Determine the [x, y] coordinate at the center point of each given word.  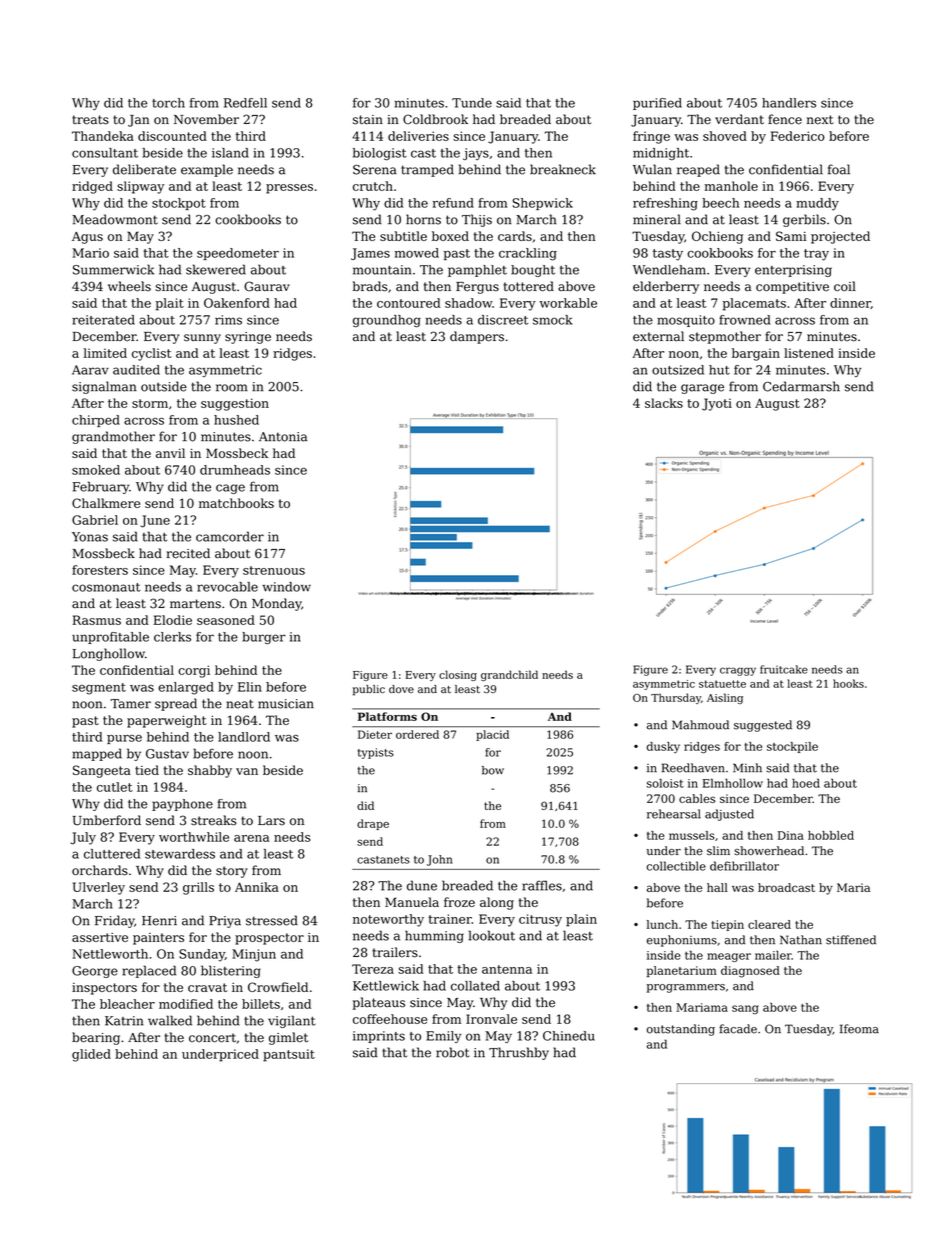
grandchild [509, 675]
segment [99, 689]
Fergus [477, 288]
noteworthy [388, 920]
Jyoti [717, 404]
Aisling [725, 698]
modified [186, 1004]
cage [230, 489]
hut [719, 370]
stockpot [179, 204]
